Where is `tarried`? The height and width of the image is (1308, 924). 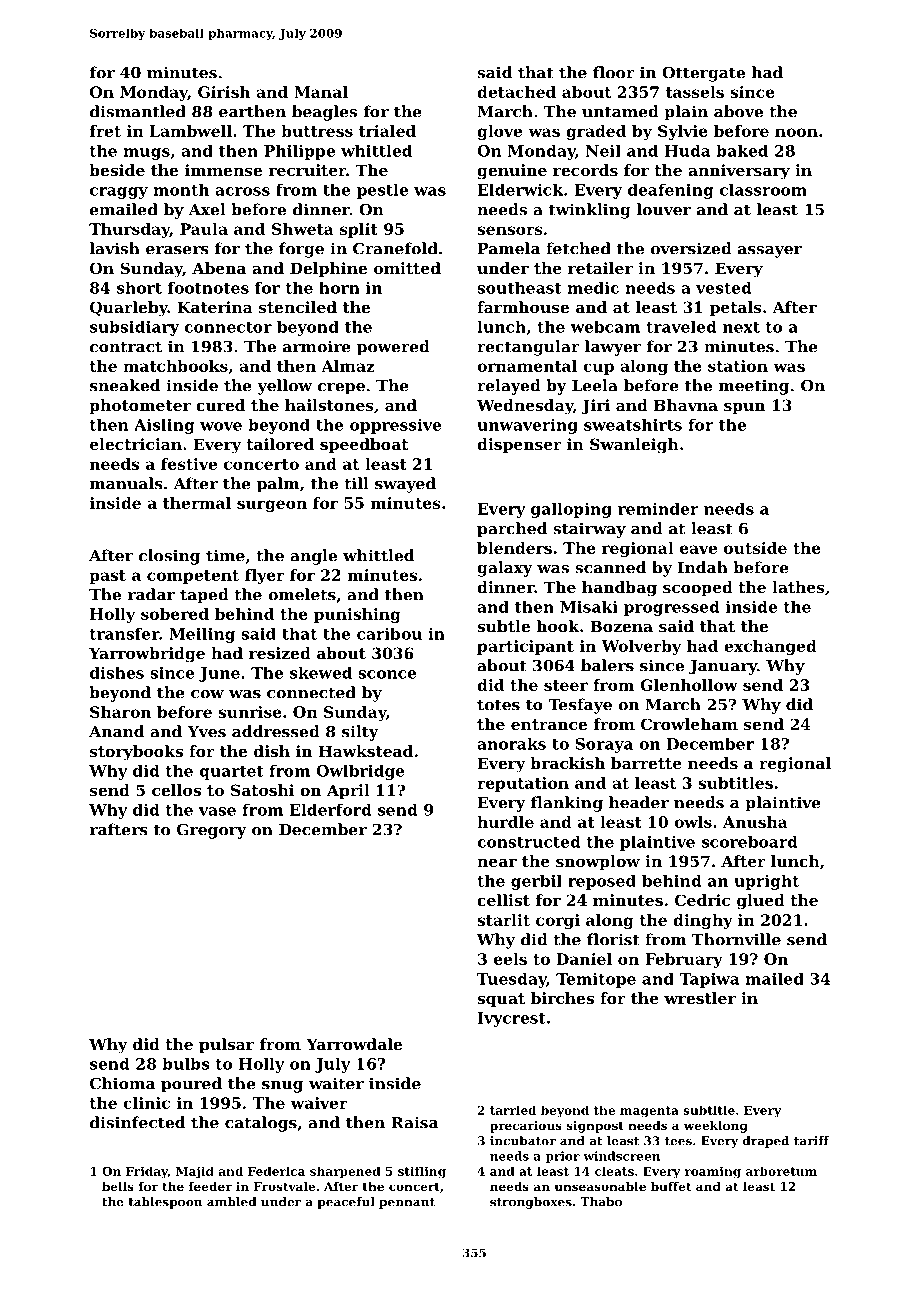
tarried is located at coordinates (513, 1110).
